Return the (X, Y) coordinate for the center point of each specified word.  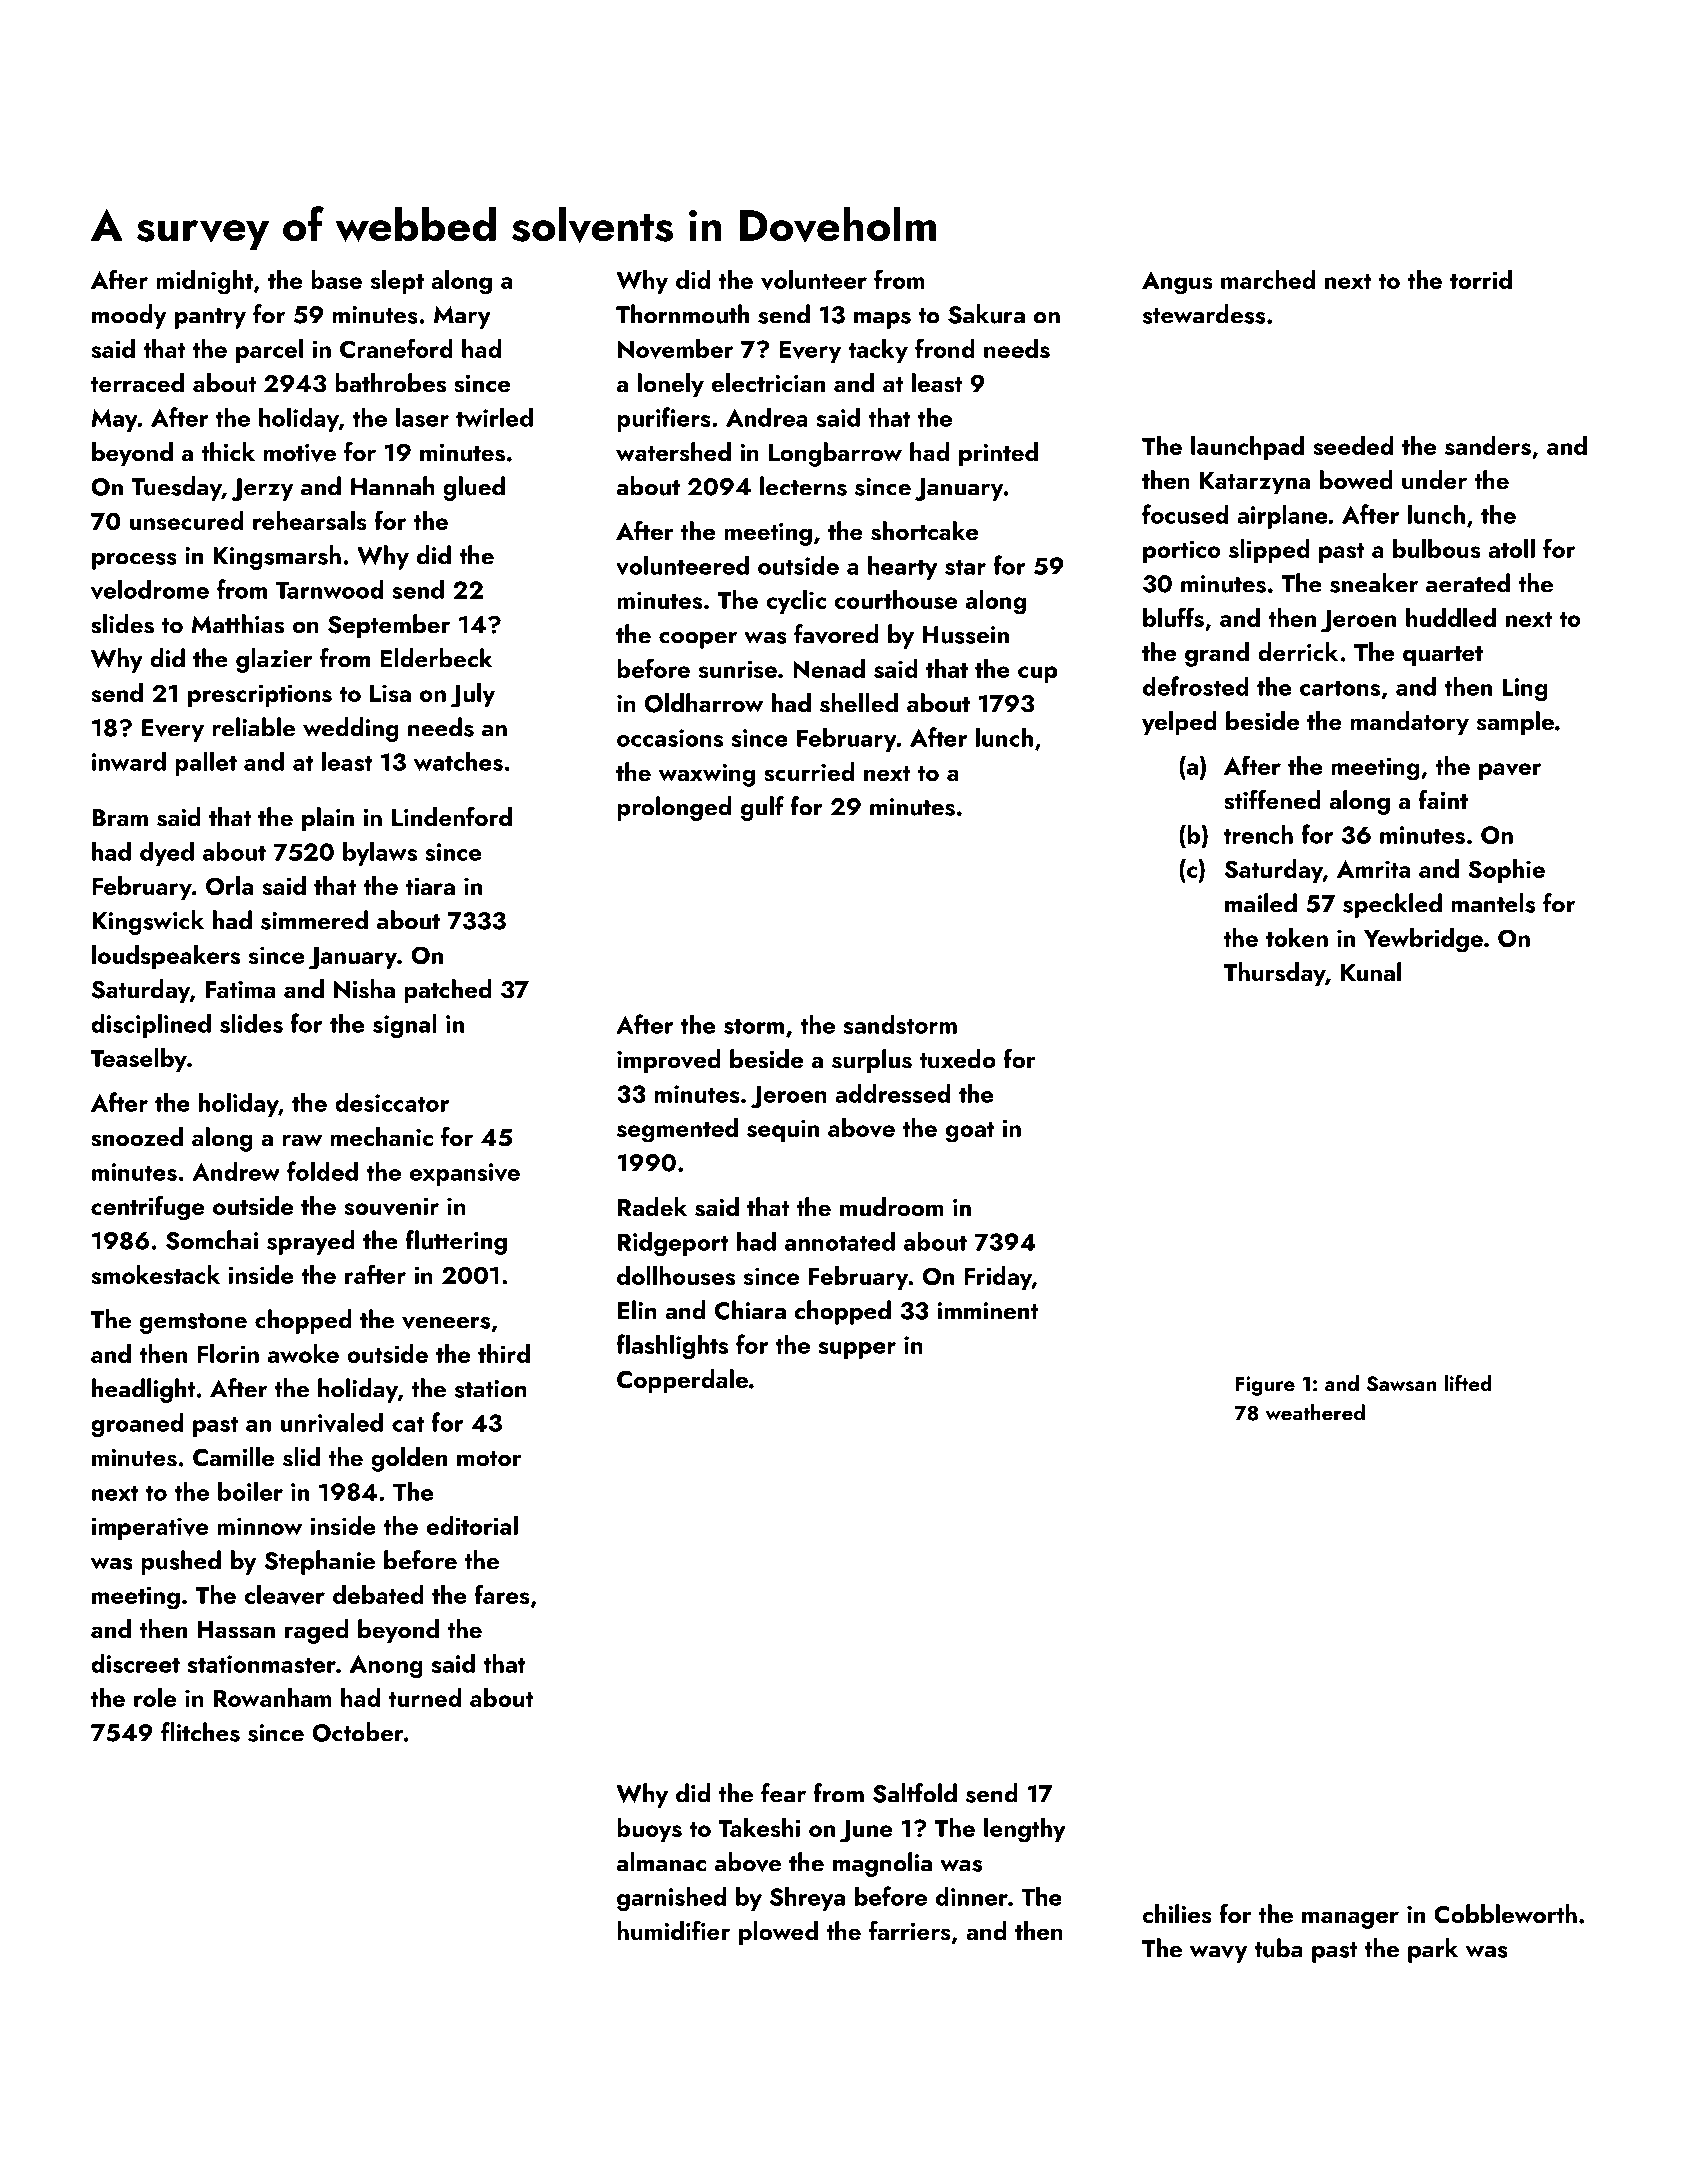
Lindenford (452, 816)
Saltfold (915, 1793)
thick (228, 451)
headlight (143, 1390)
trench (1258, 834)
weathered (1315, 1412)
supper (857, 1350)
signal (405, 1025)
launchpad (1247, 448)
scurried (809, 772)
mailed (1261, 903)
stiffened (1272, 800)
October (358, 1732)
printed (998, 454)
